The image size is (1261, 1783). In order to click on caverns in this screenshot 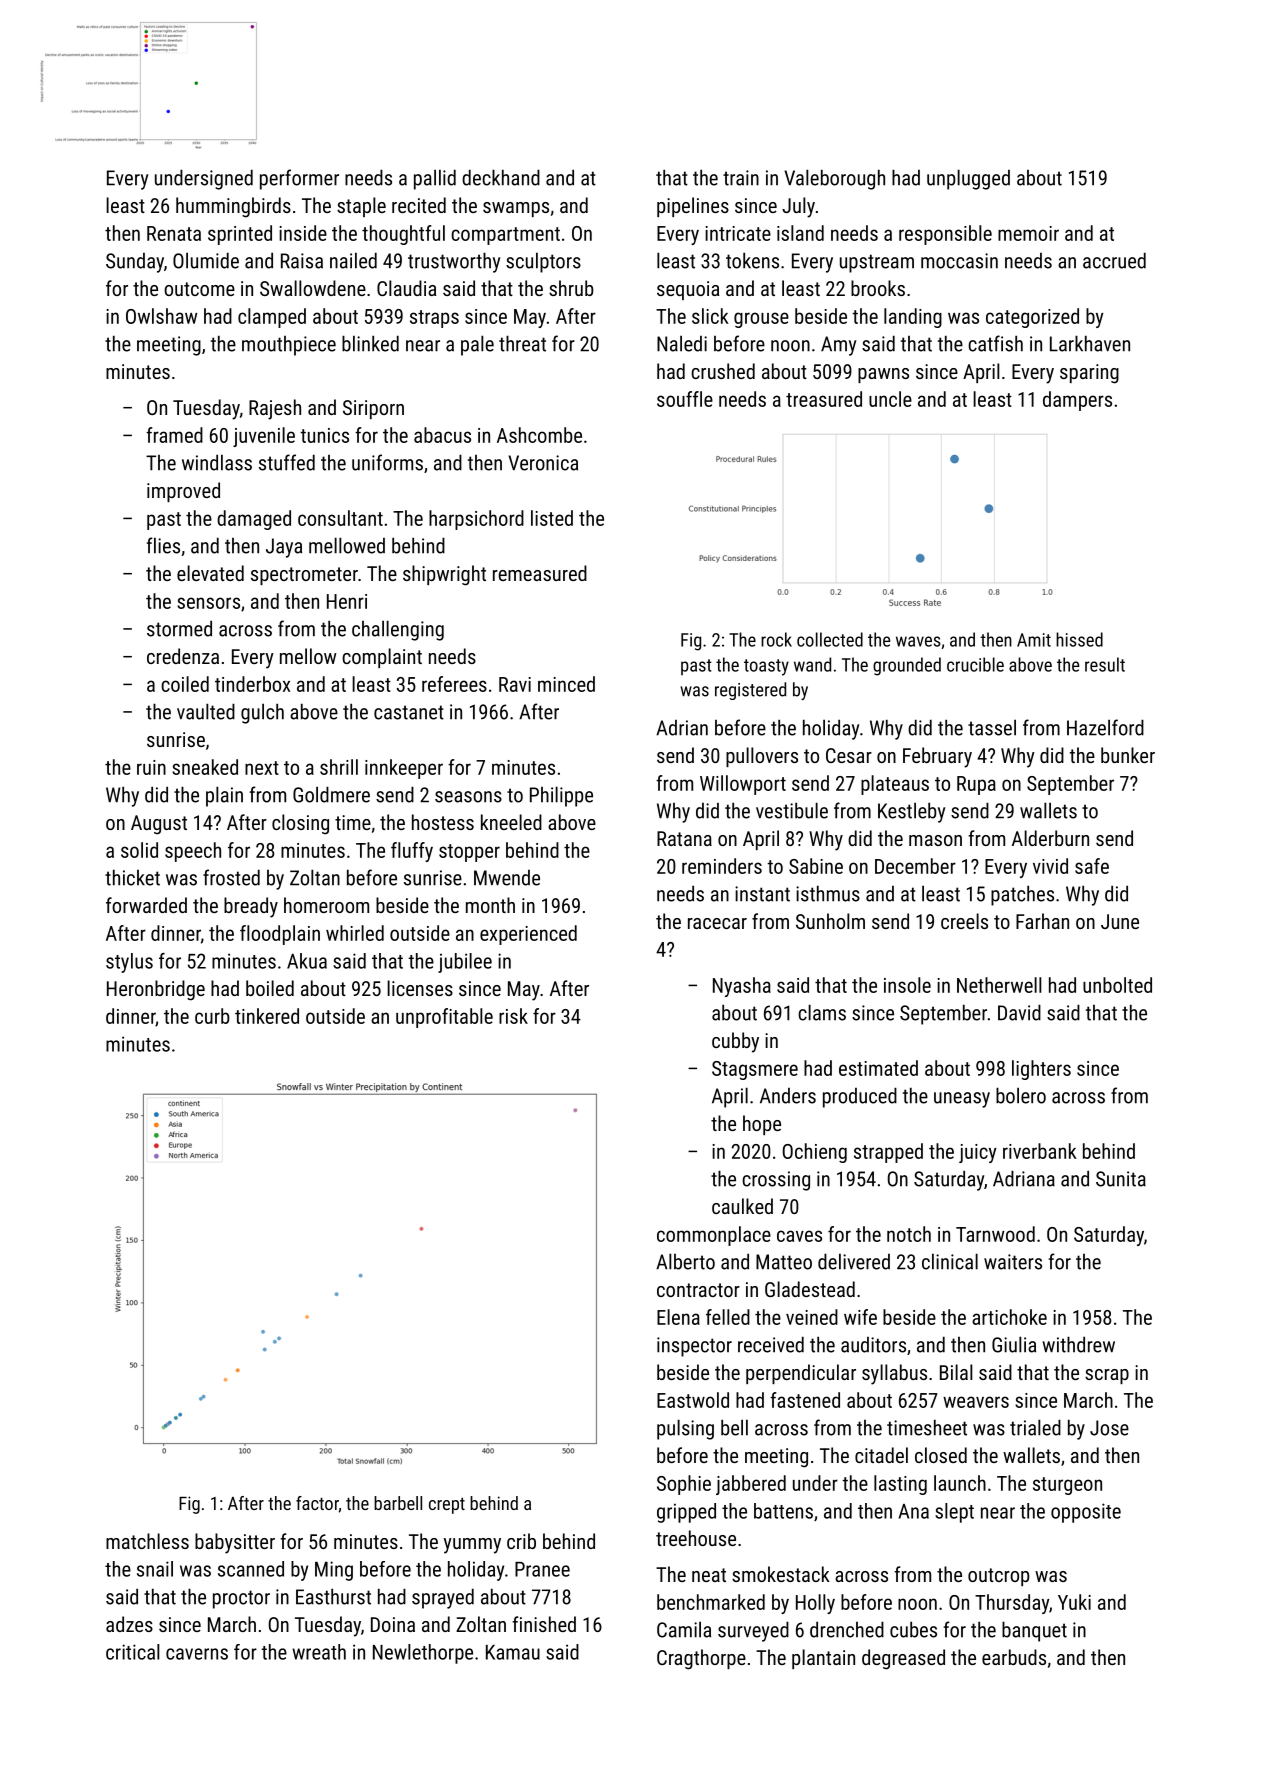, I will do `click(197, 1654)`.
